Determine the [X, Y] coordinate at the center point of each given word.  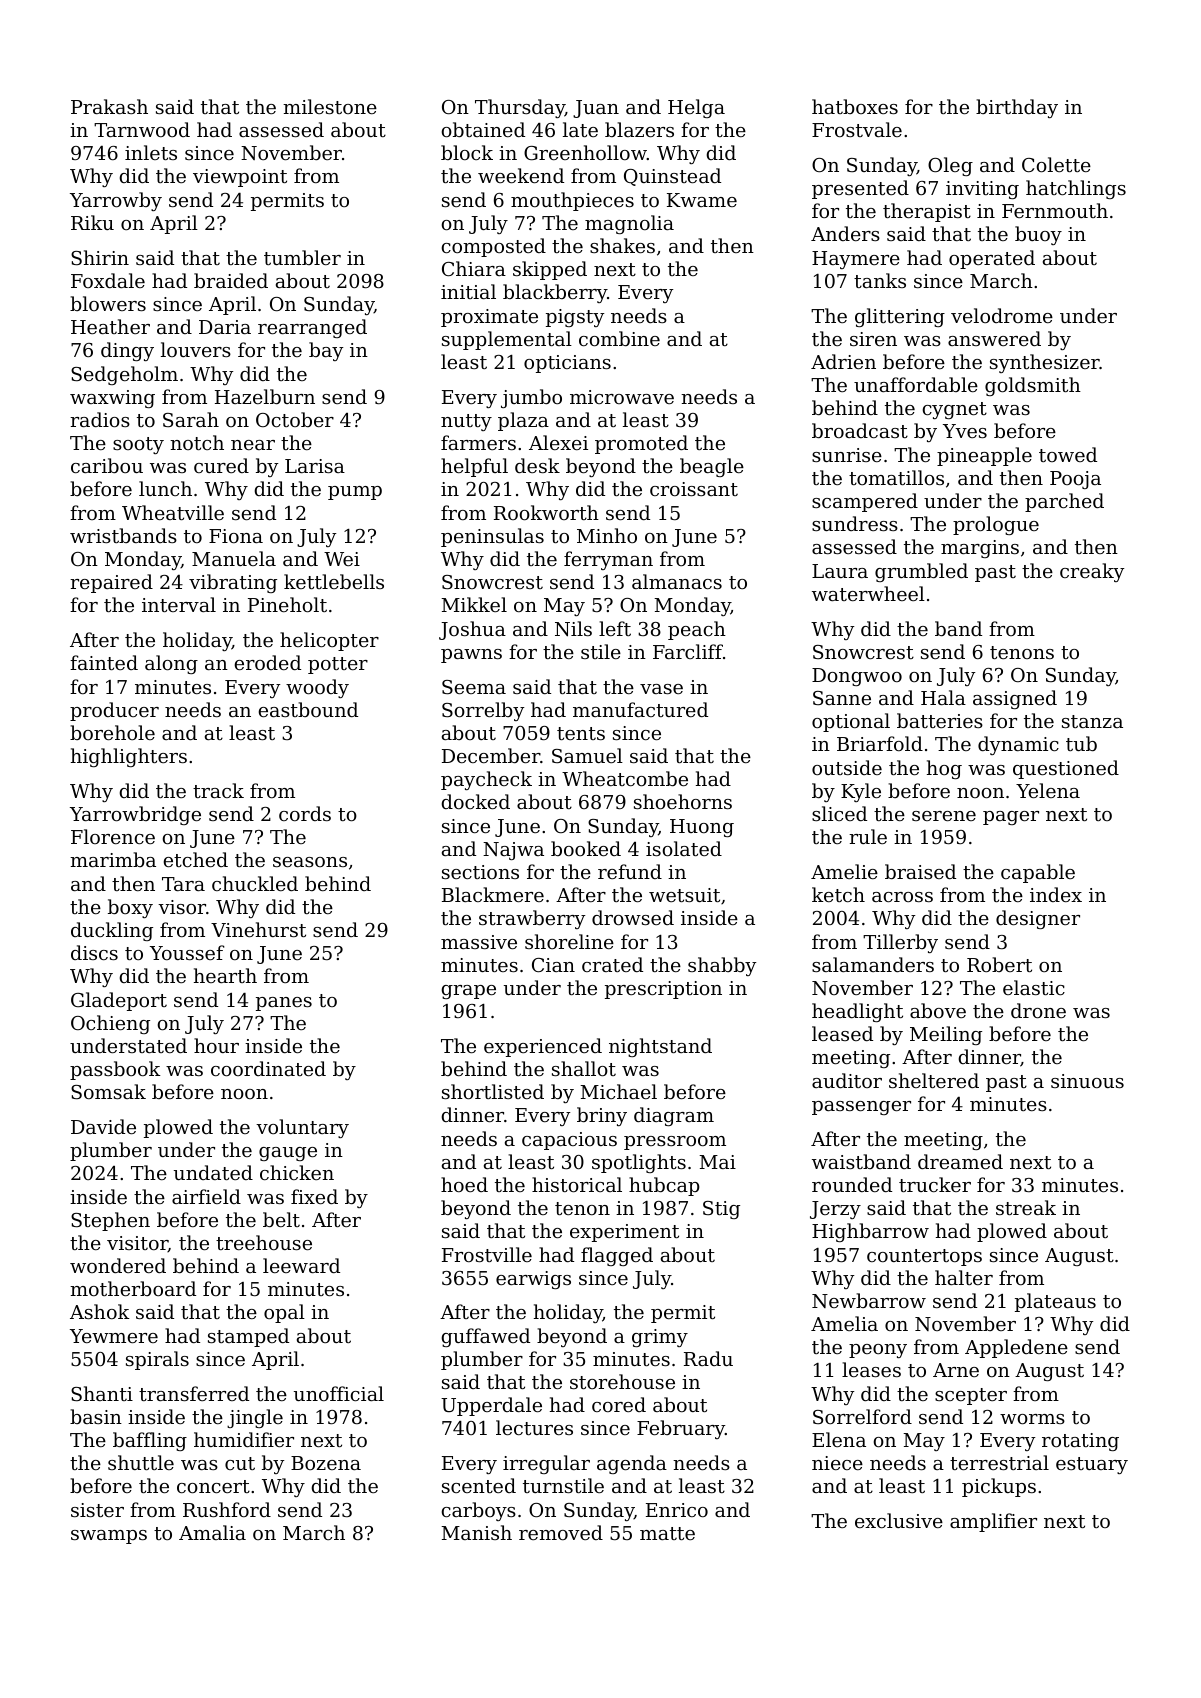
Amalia [212, 1532]
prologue [996, 525]
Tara [183, 884]
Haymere [856, 260]
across [902, 897]
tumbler [302, 257]
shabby [722, 966]
